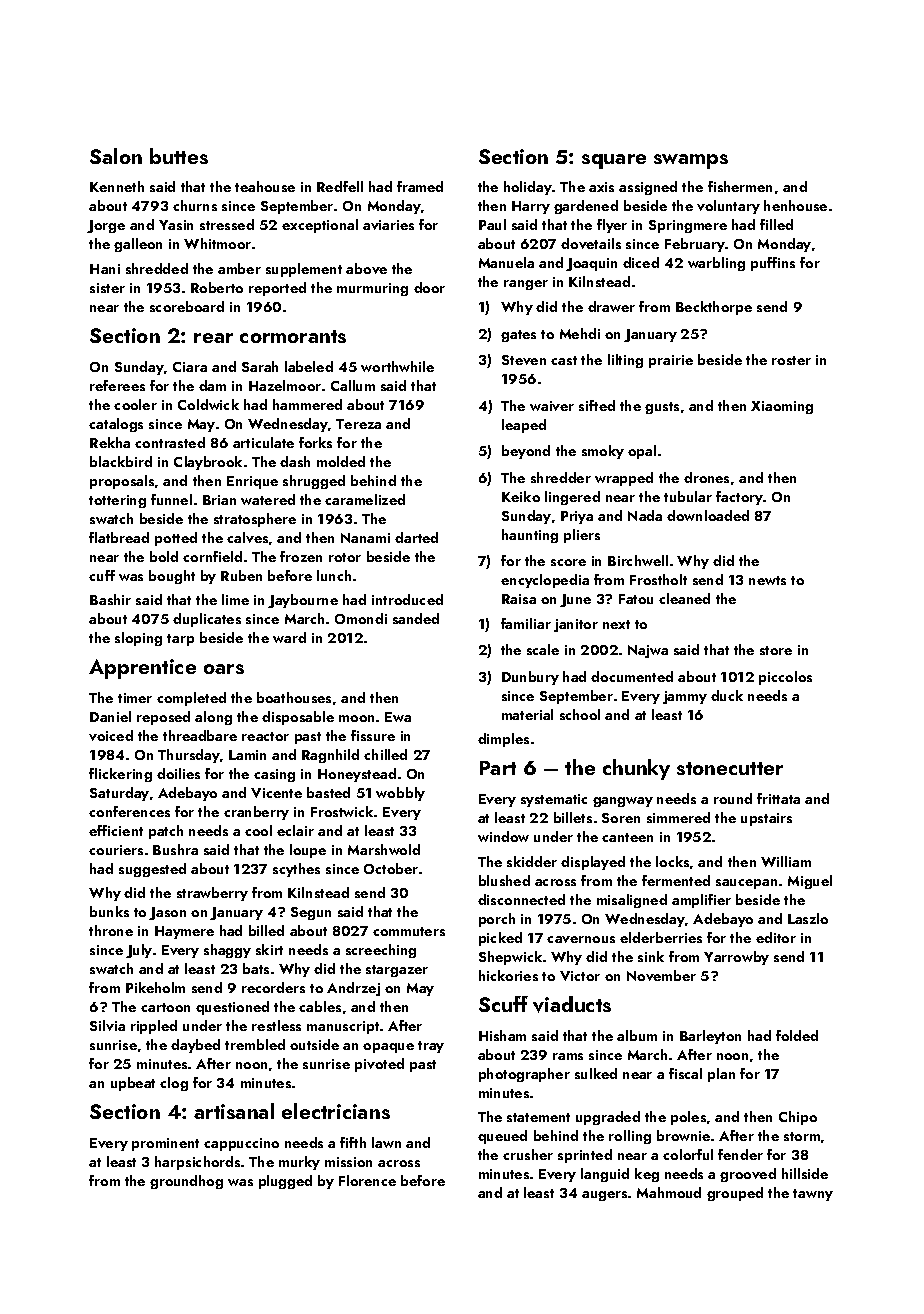 This screenshot has height=1314, width=924. I want to click on buttes, so click(179, 156).
